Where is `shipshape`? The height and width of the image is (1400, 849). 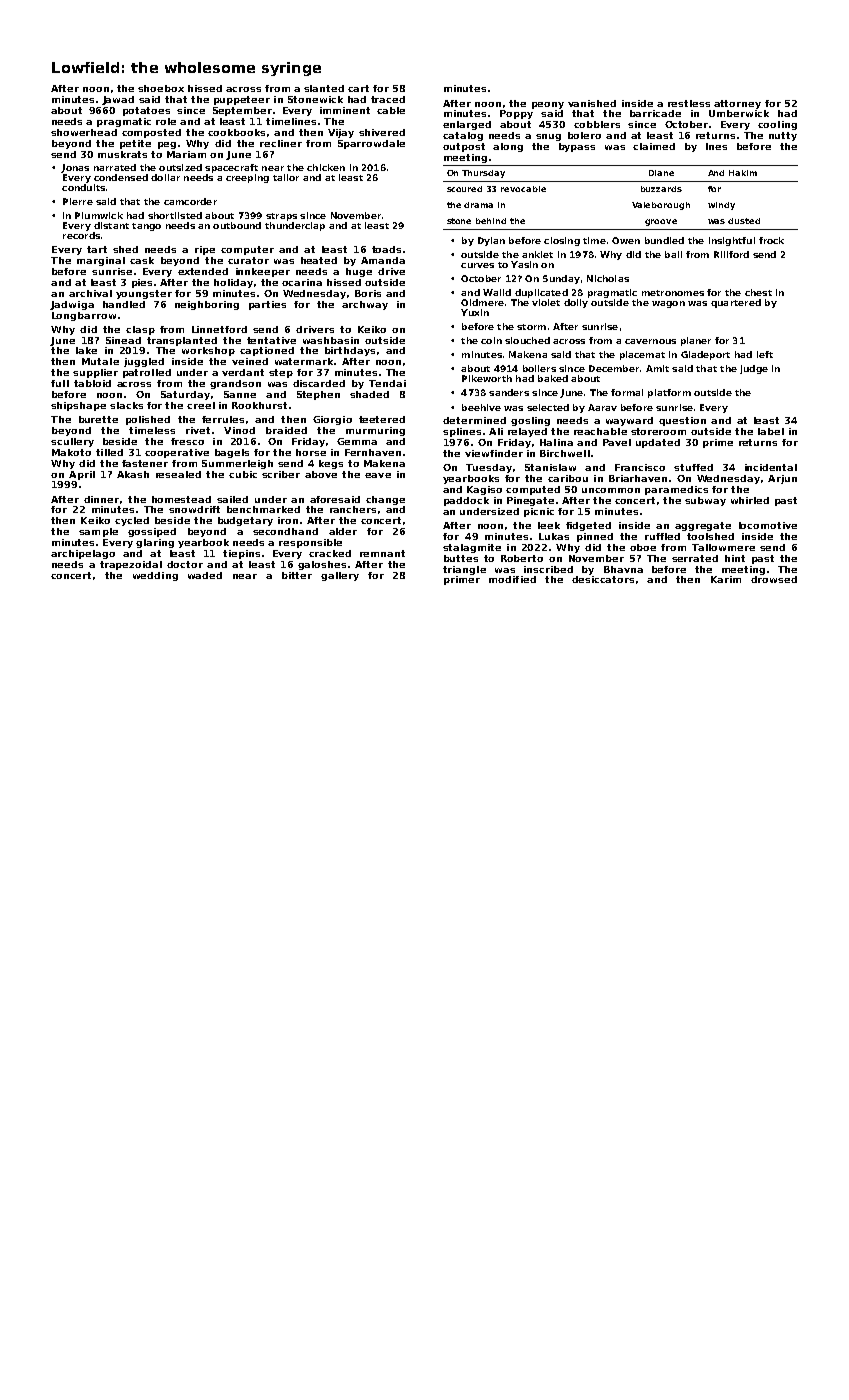
shipshape is located at coordinates (78, 406).
